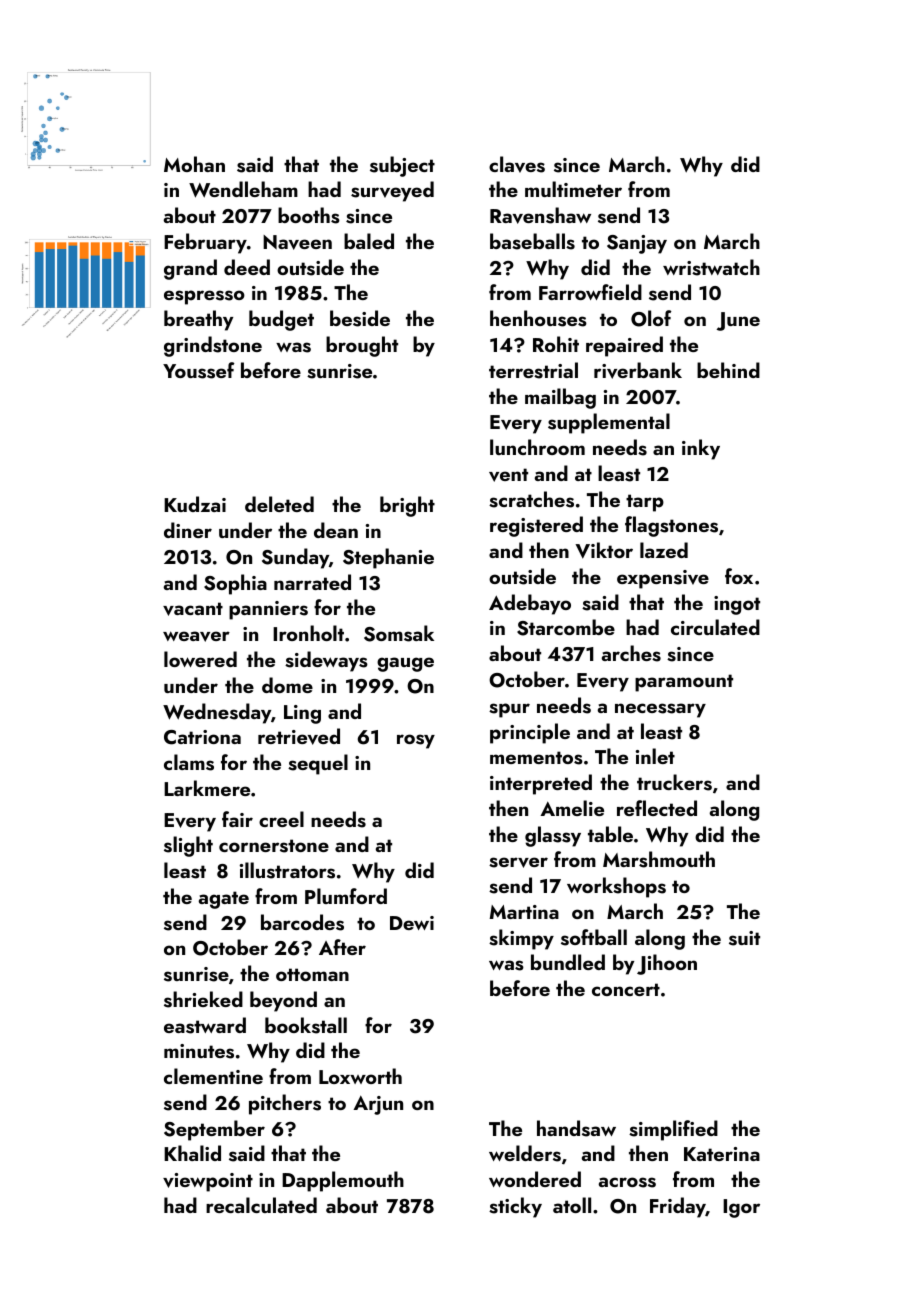 This screenshot has height=1311, width=924. What do you see at coordinates (399, 633) in the screenshot?
I see `Somsak` at bounding box center [399, 633].
